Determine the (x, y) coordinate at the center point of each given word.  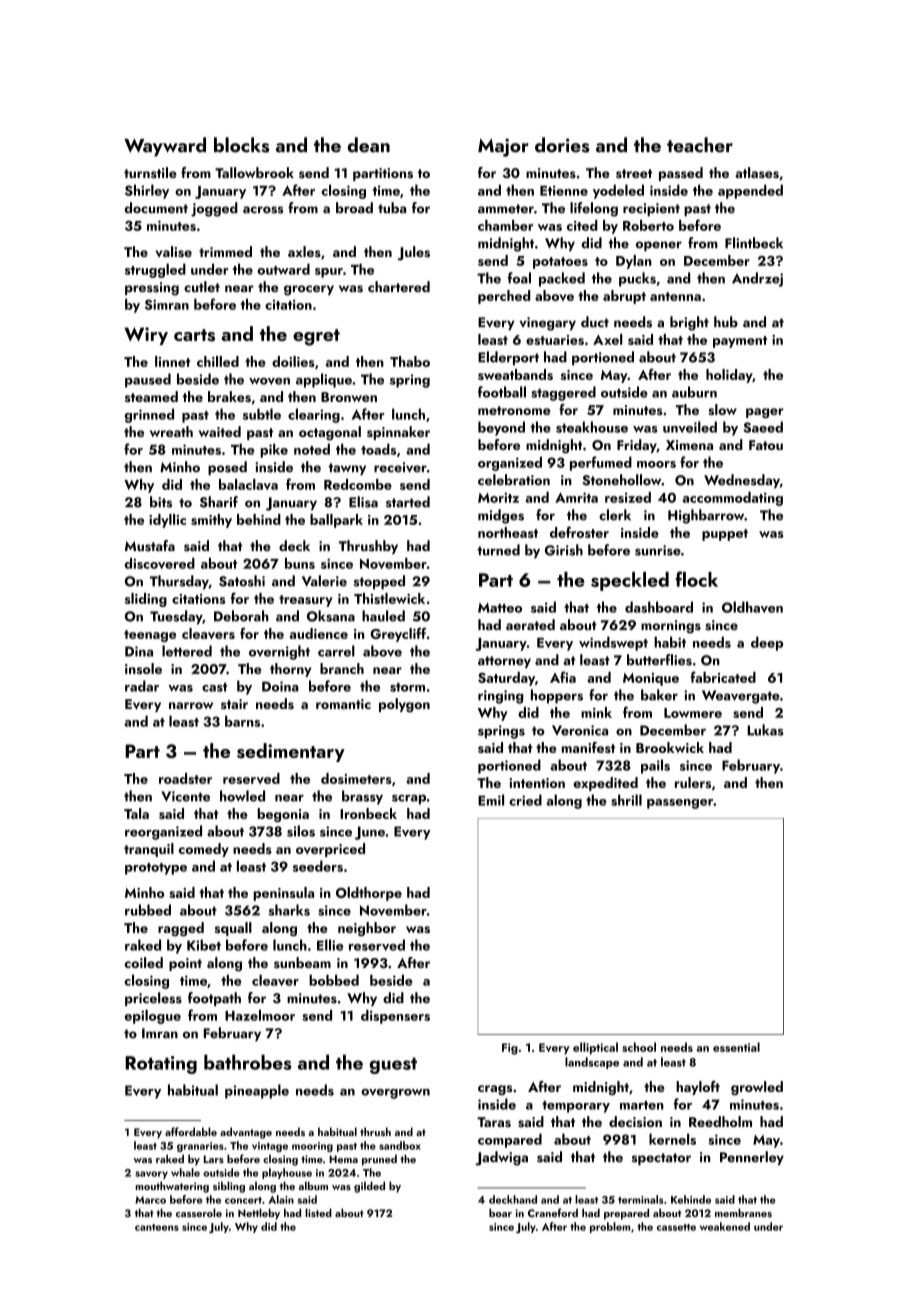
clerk (615, 515)
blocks (241, 145)
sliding (146, 600)
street (634, 173)
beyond (501, 428)
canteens (157, 1227)
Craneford (553, 1212)
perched (504, 297)
